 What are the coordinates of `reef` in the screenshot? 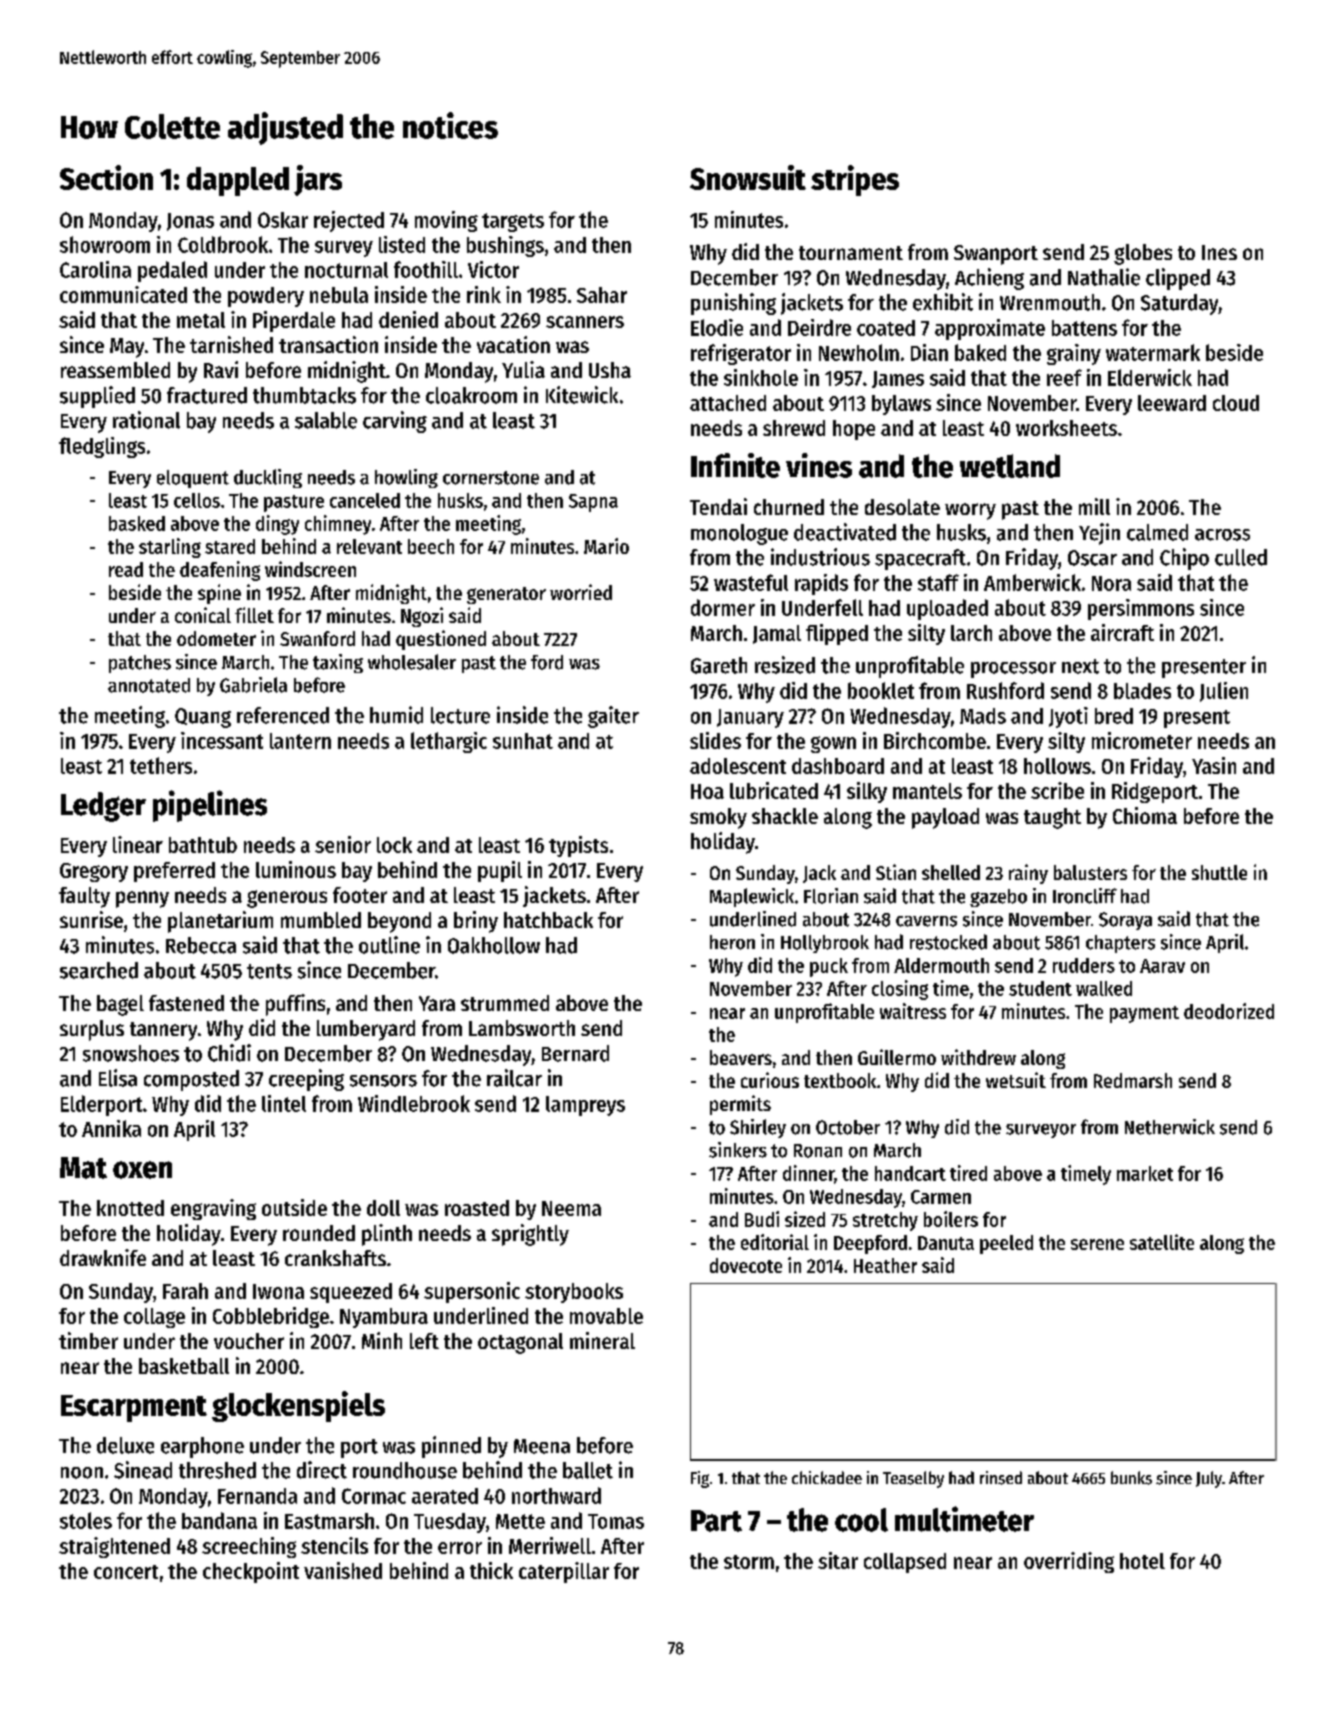 It's located at (1064, 377).
